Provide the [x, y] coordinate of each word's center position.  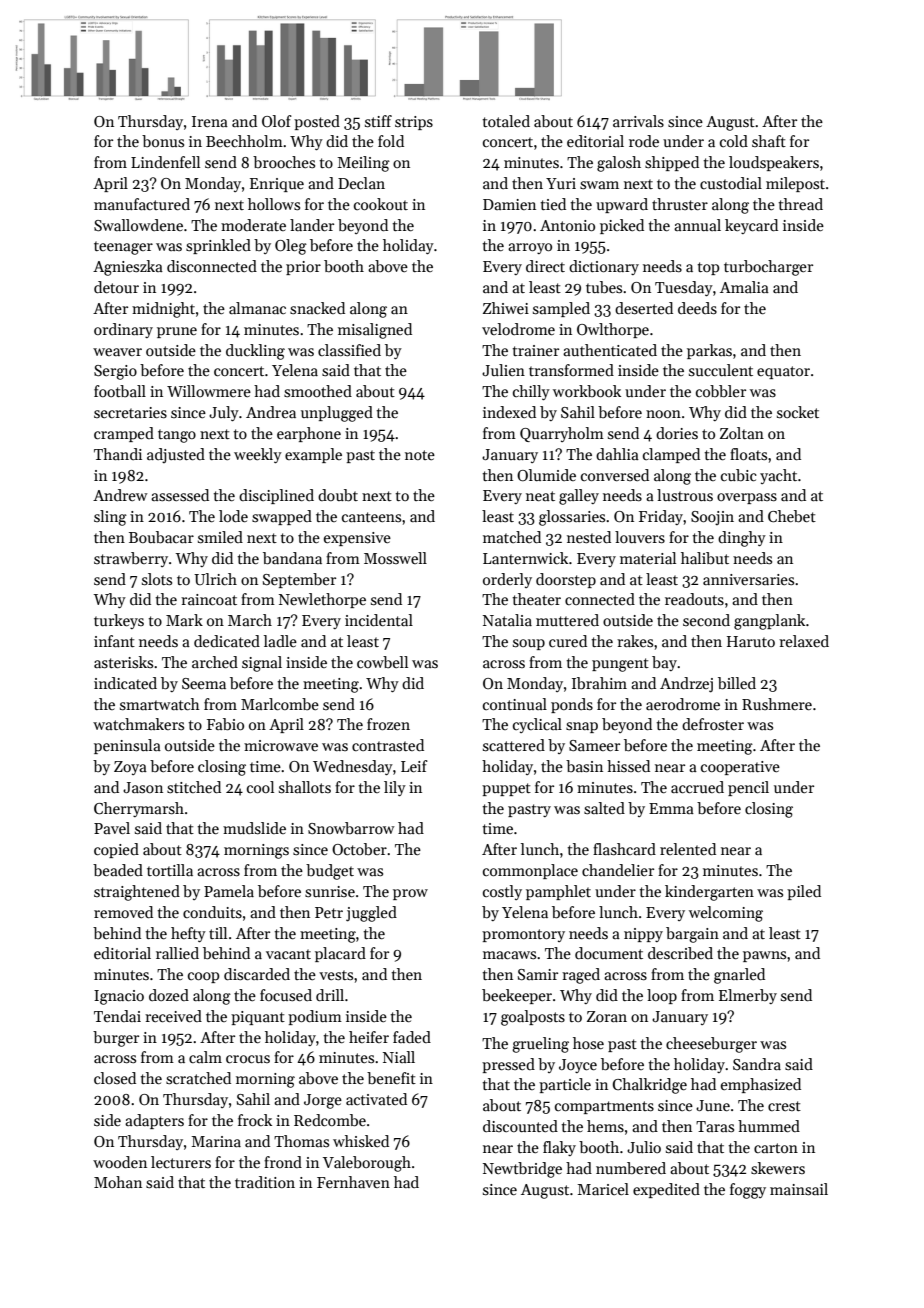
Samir [538, 974]
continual [515, 704]
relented [688, 849]
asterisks [123, 662]
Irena [210, 121]
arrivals [638, 121]
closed [115, 1078]
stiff [378, 121]
